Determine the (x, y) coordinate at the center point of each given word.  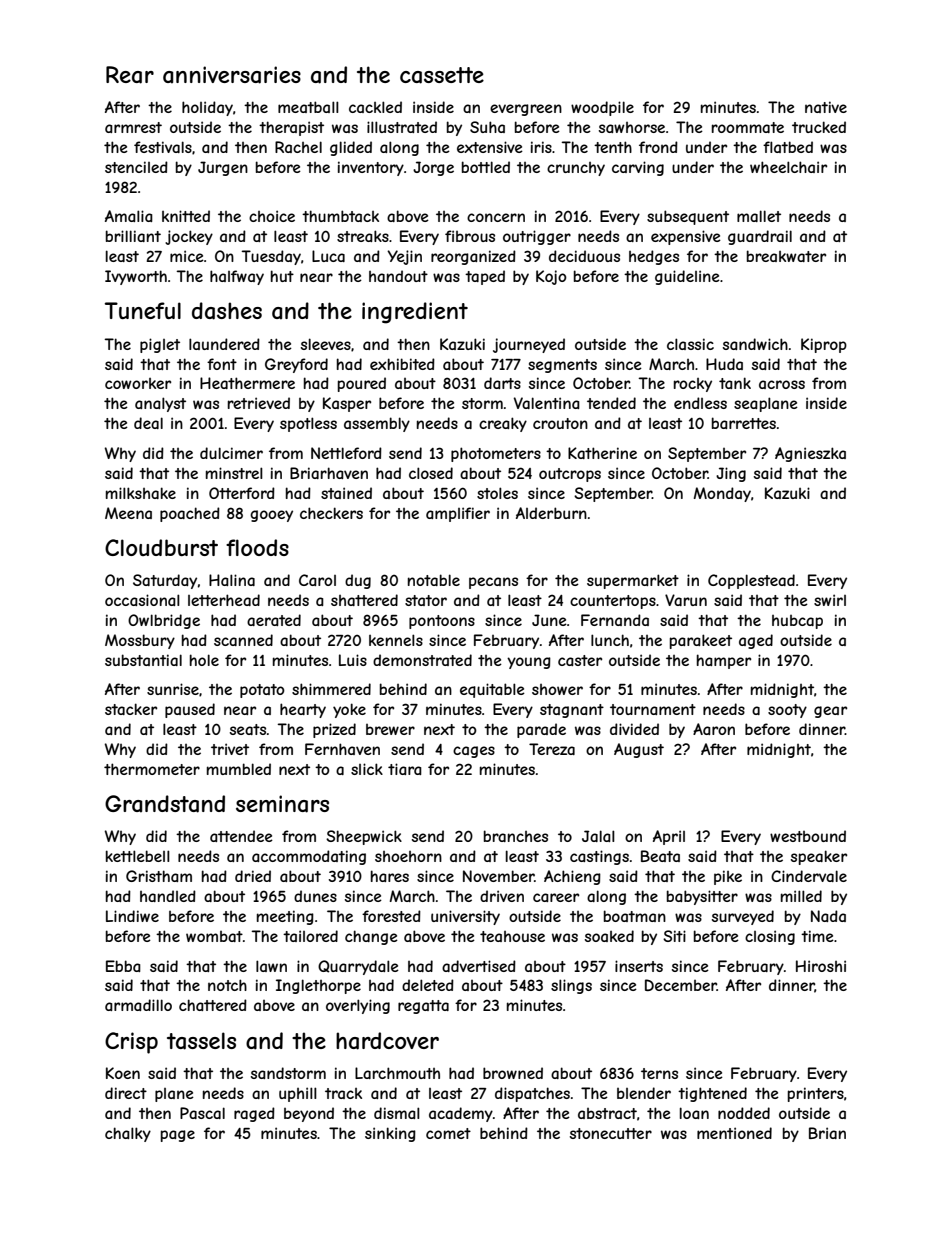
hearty (303, 710)
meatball (308, 107)
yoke (349, 710)
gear (830, 712)
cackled (375, 107)
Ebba (123, 966)
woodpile (602, 108)
